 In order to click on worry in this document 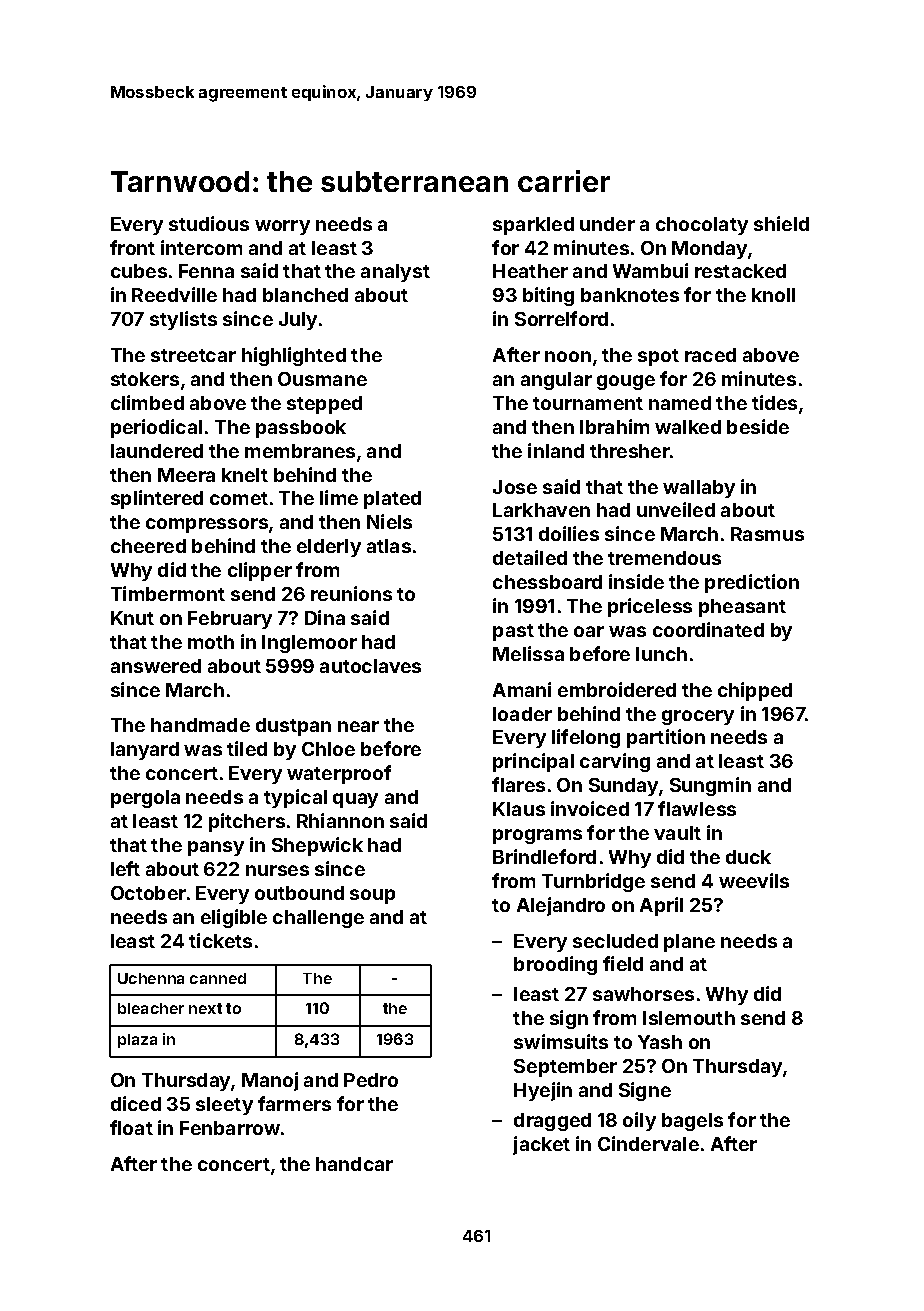, I will do `click(282, 227)`.
